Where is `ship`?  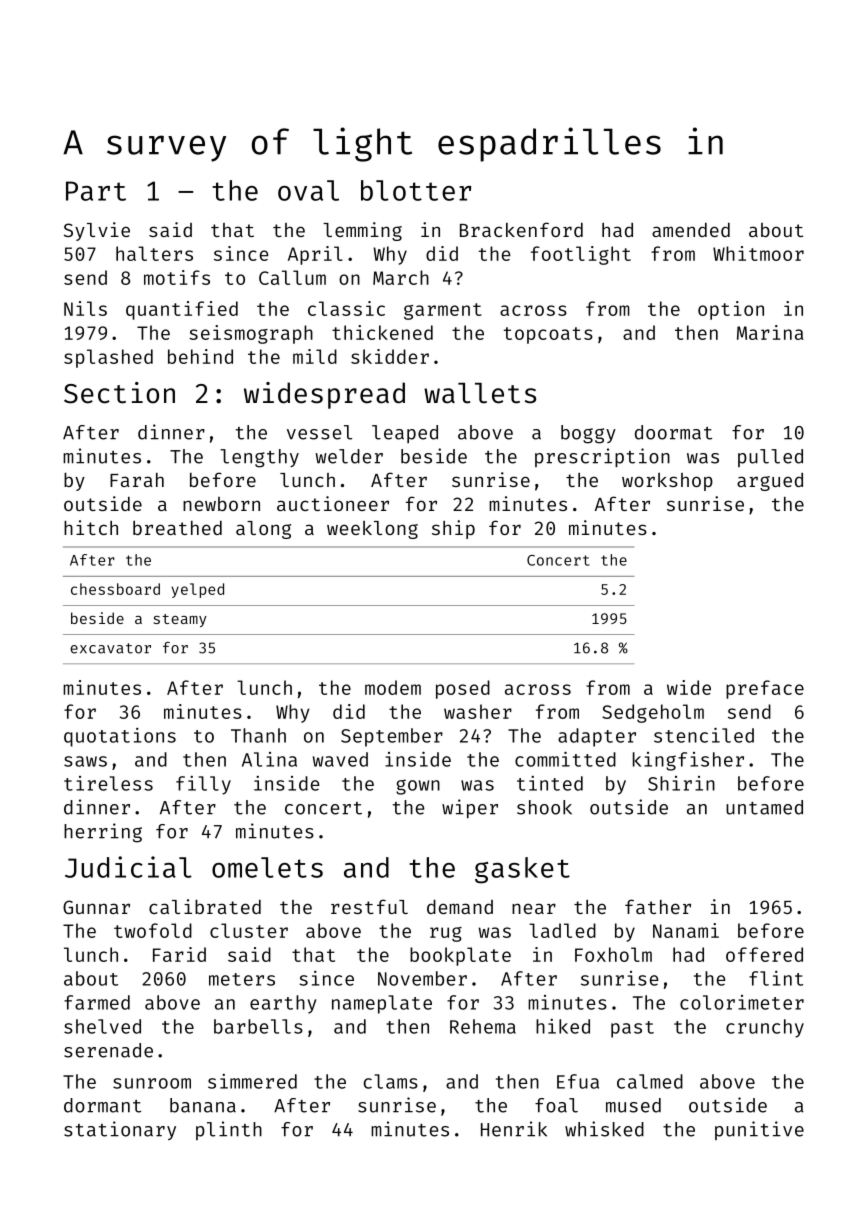 ship is located at coordinates (453, 529).
